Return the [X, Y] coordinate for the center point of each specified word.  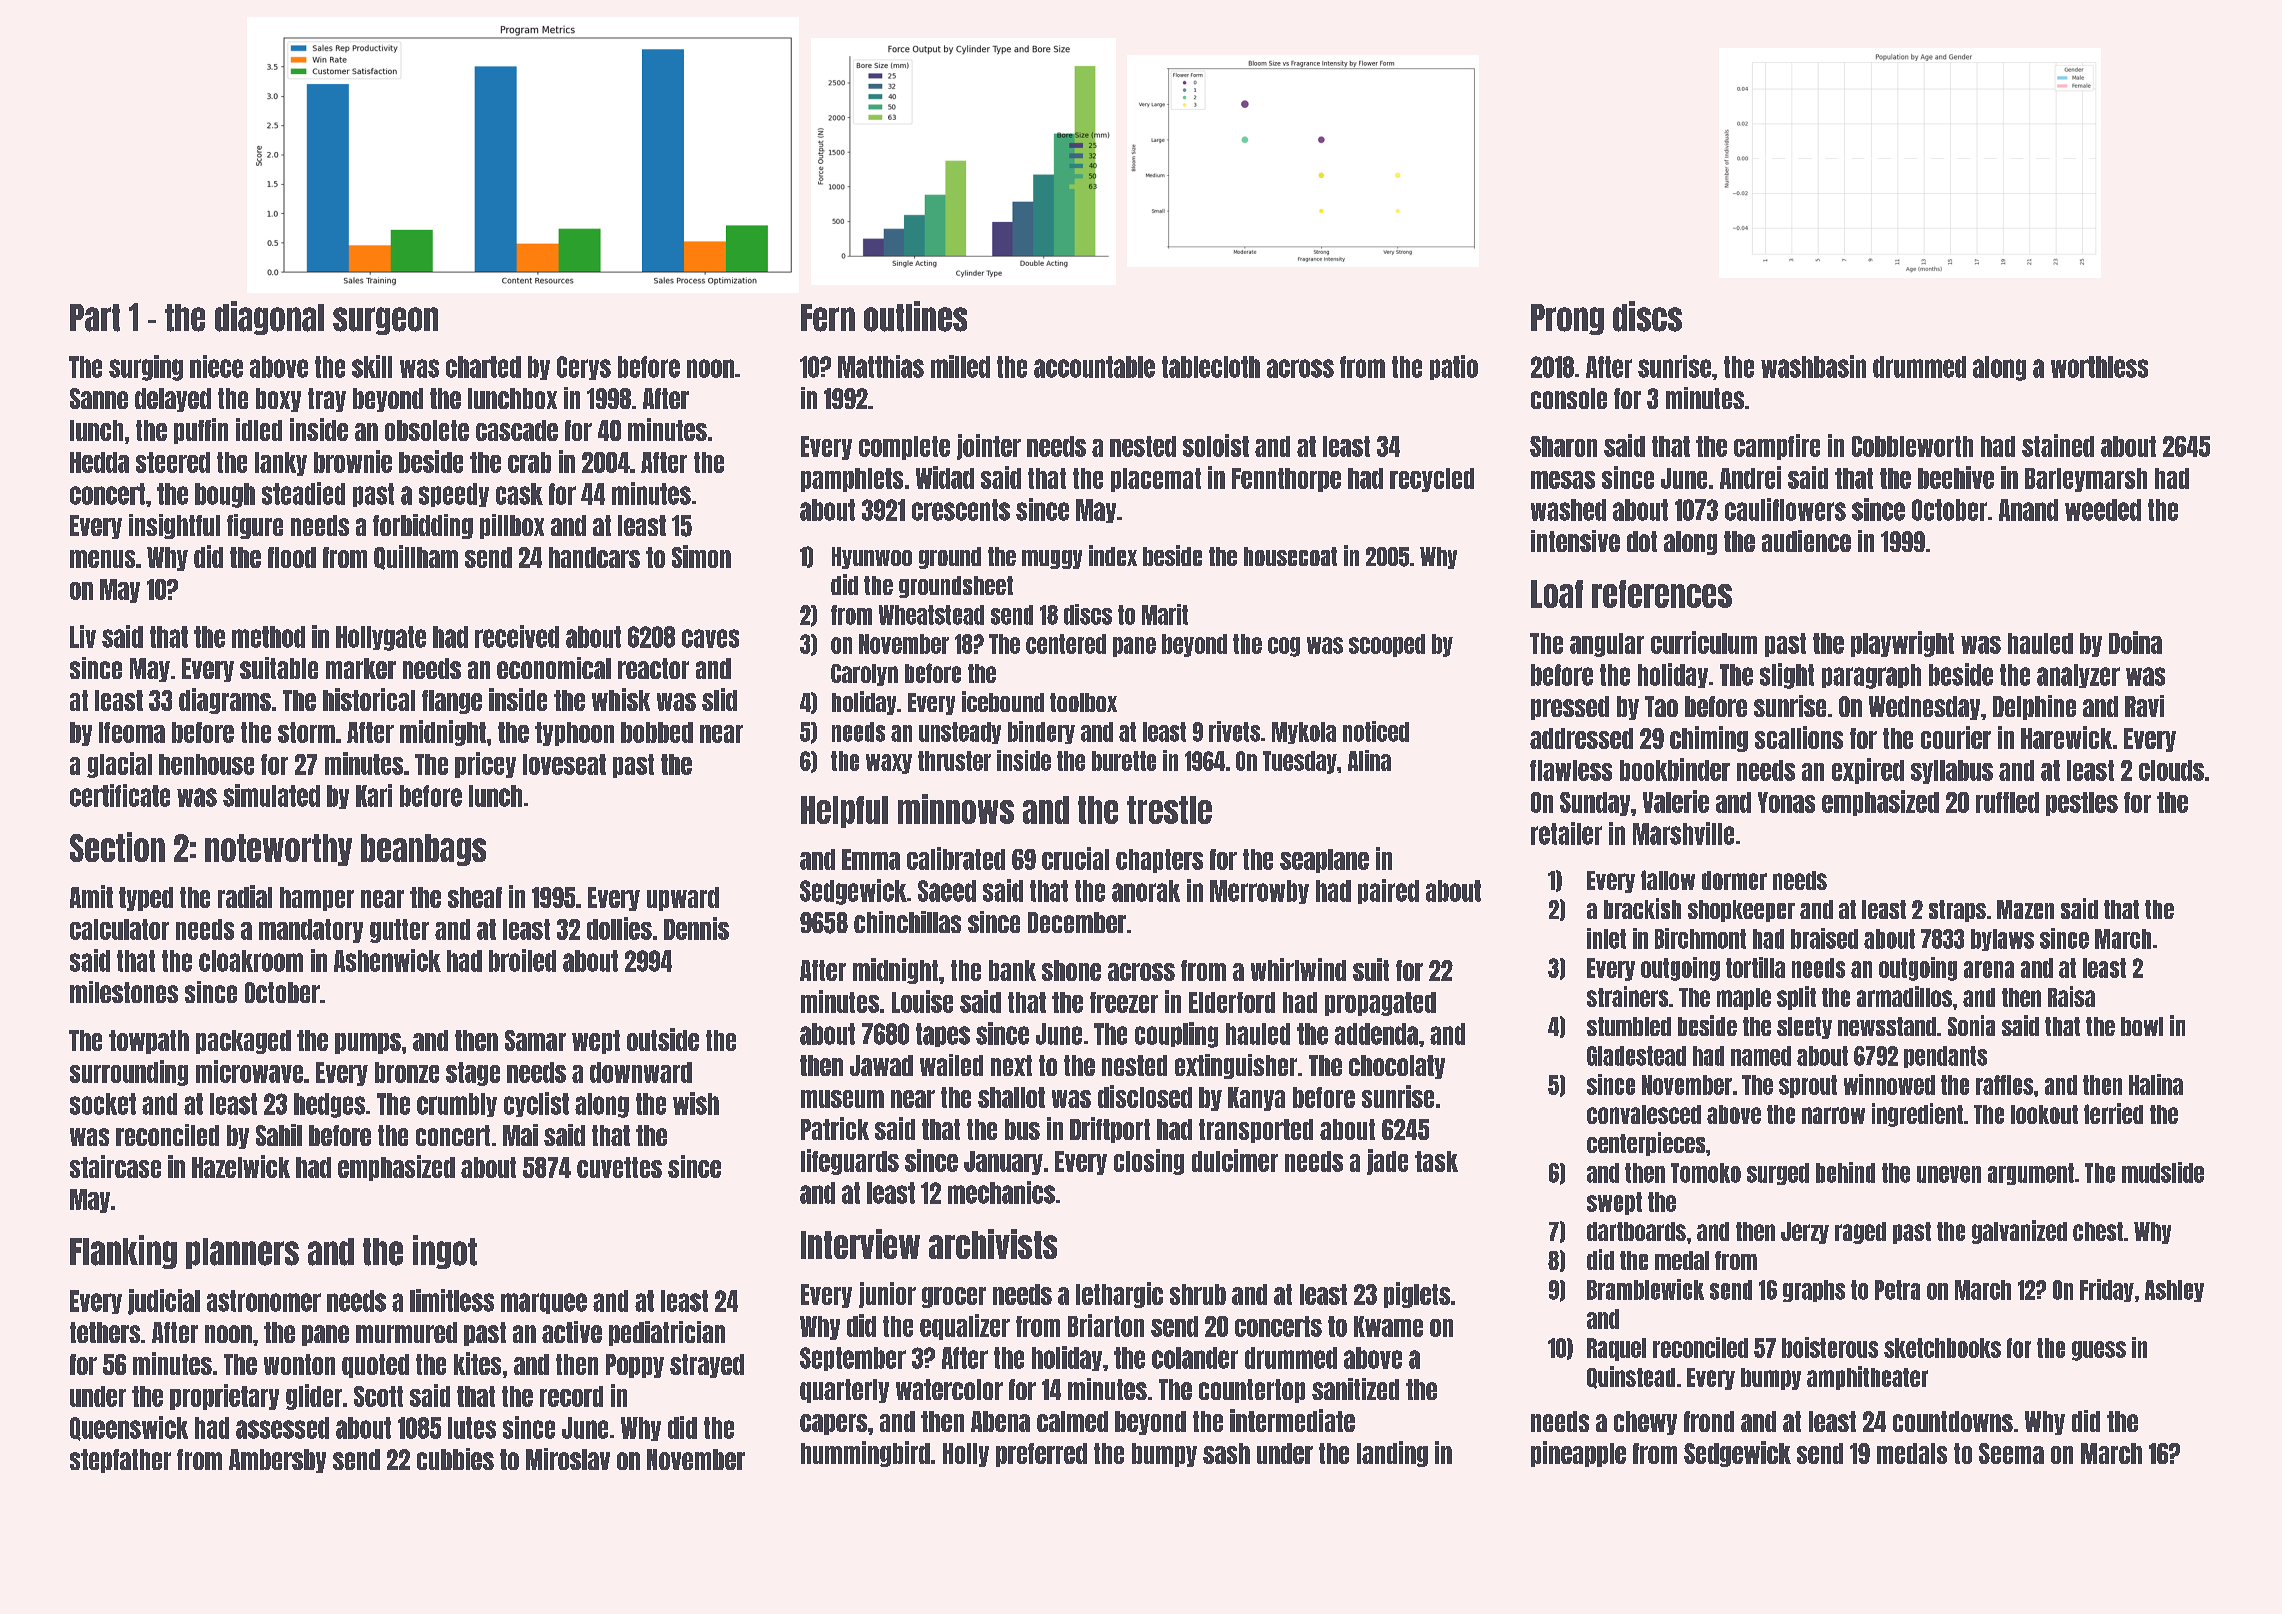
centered [1066, 644]
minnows [956, 809]
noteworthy [278, 850]
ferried [2113, 1113]
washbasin [1813, 366]
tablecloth [1211, 367]
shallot [1011, 1097]
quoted [375, 1366]
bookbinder [1675, 769]
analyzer [2078, 676]
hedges [329, 1105]
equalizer [965, 1327]
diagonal [269, 318]
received [517, 636]
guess [2099, 1351]
